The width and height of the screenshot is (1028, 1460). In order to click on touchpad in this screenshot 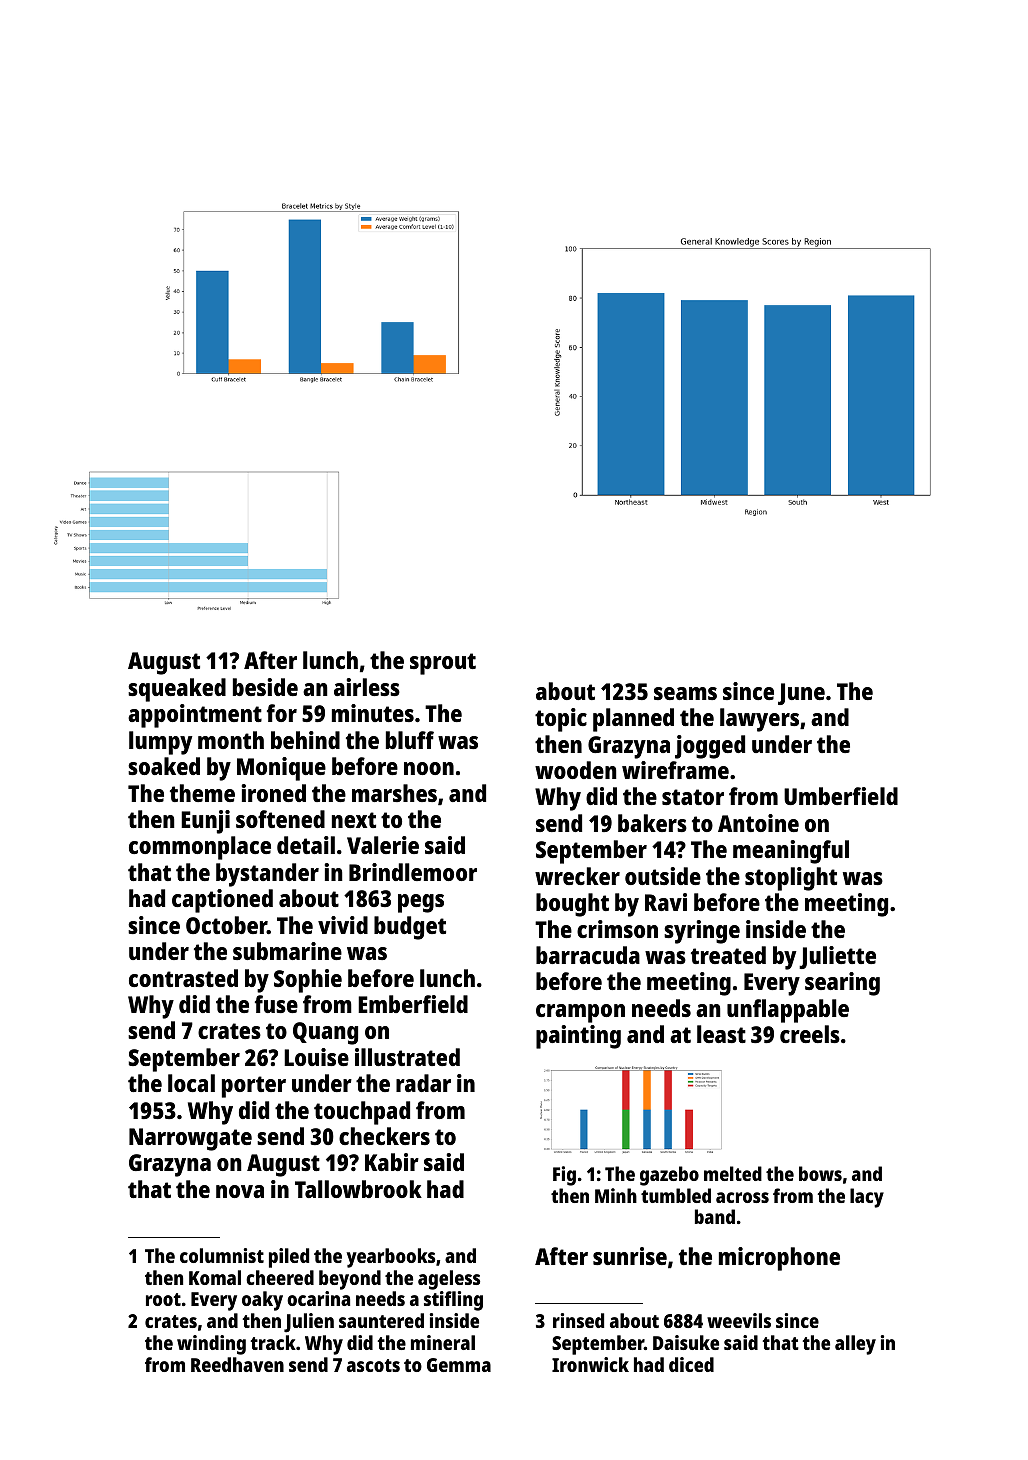, I will do `click(362, 1113)`.
